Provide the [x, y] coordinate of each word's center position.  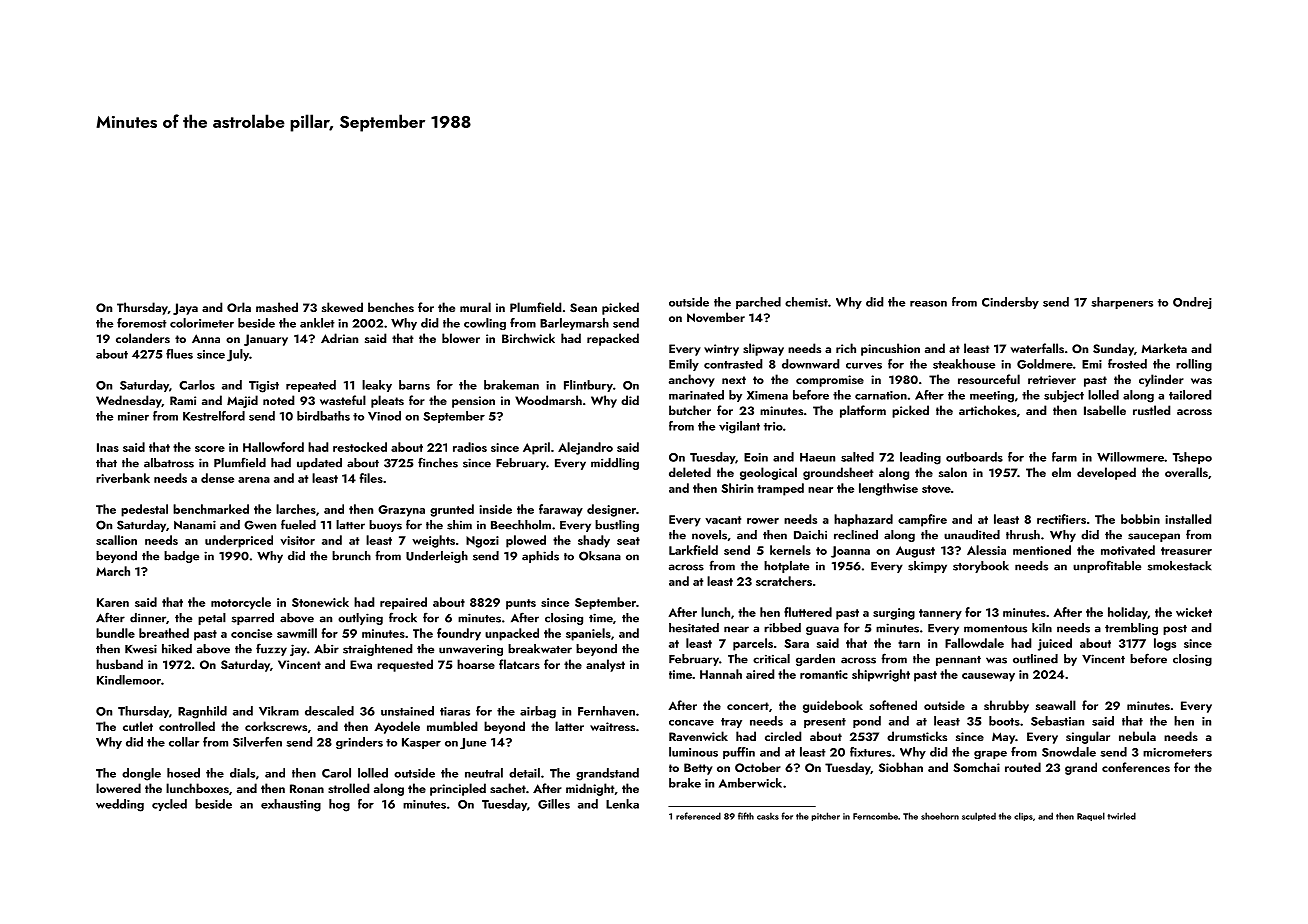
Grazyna [401, 511]
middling [615, 464]
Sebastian [1057, 721]
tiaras [455, 711]
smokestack [1180, 566]
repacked [613, 339]
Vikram [279, 711]
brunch [351, 556]
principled [458, 789]
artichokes [987, 410]
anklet [317, 323]
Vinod [384, 416]
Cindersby [1010, 303]
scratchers [784, 581]
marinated [696, 395]
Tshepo [1192, 458]
